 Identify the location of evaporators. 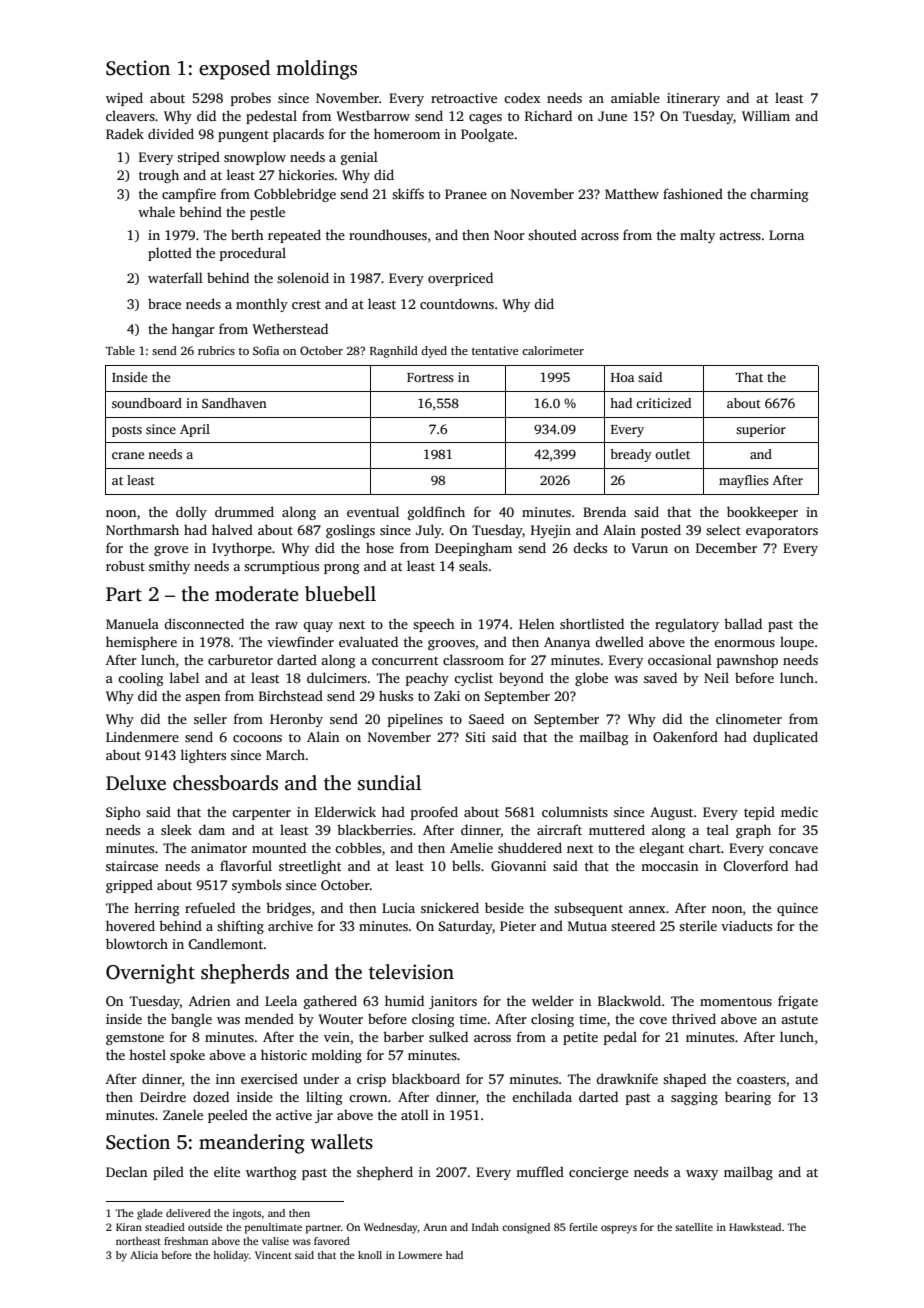
(782, 532).
